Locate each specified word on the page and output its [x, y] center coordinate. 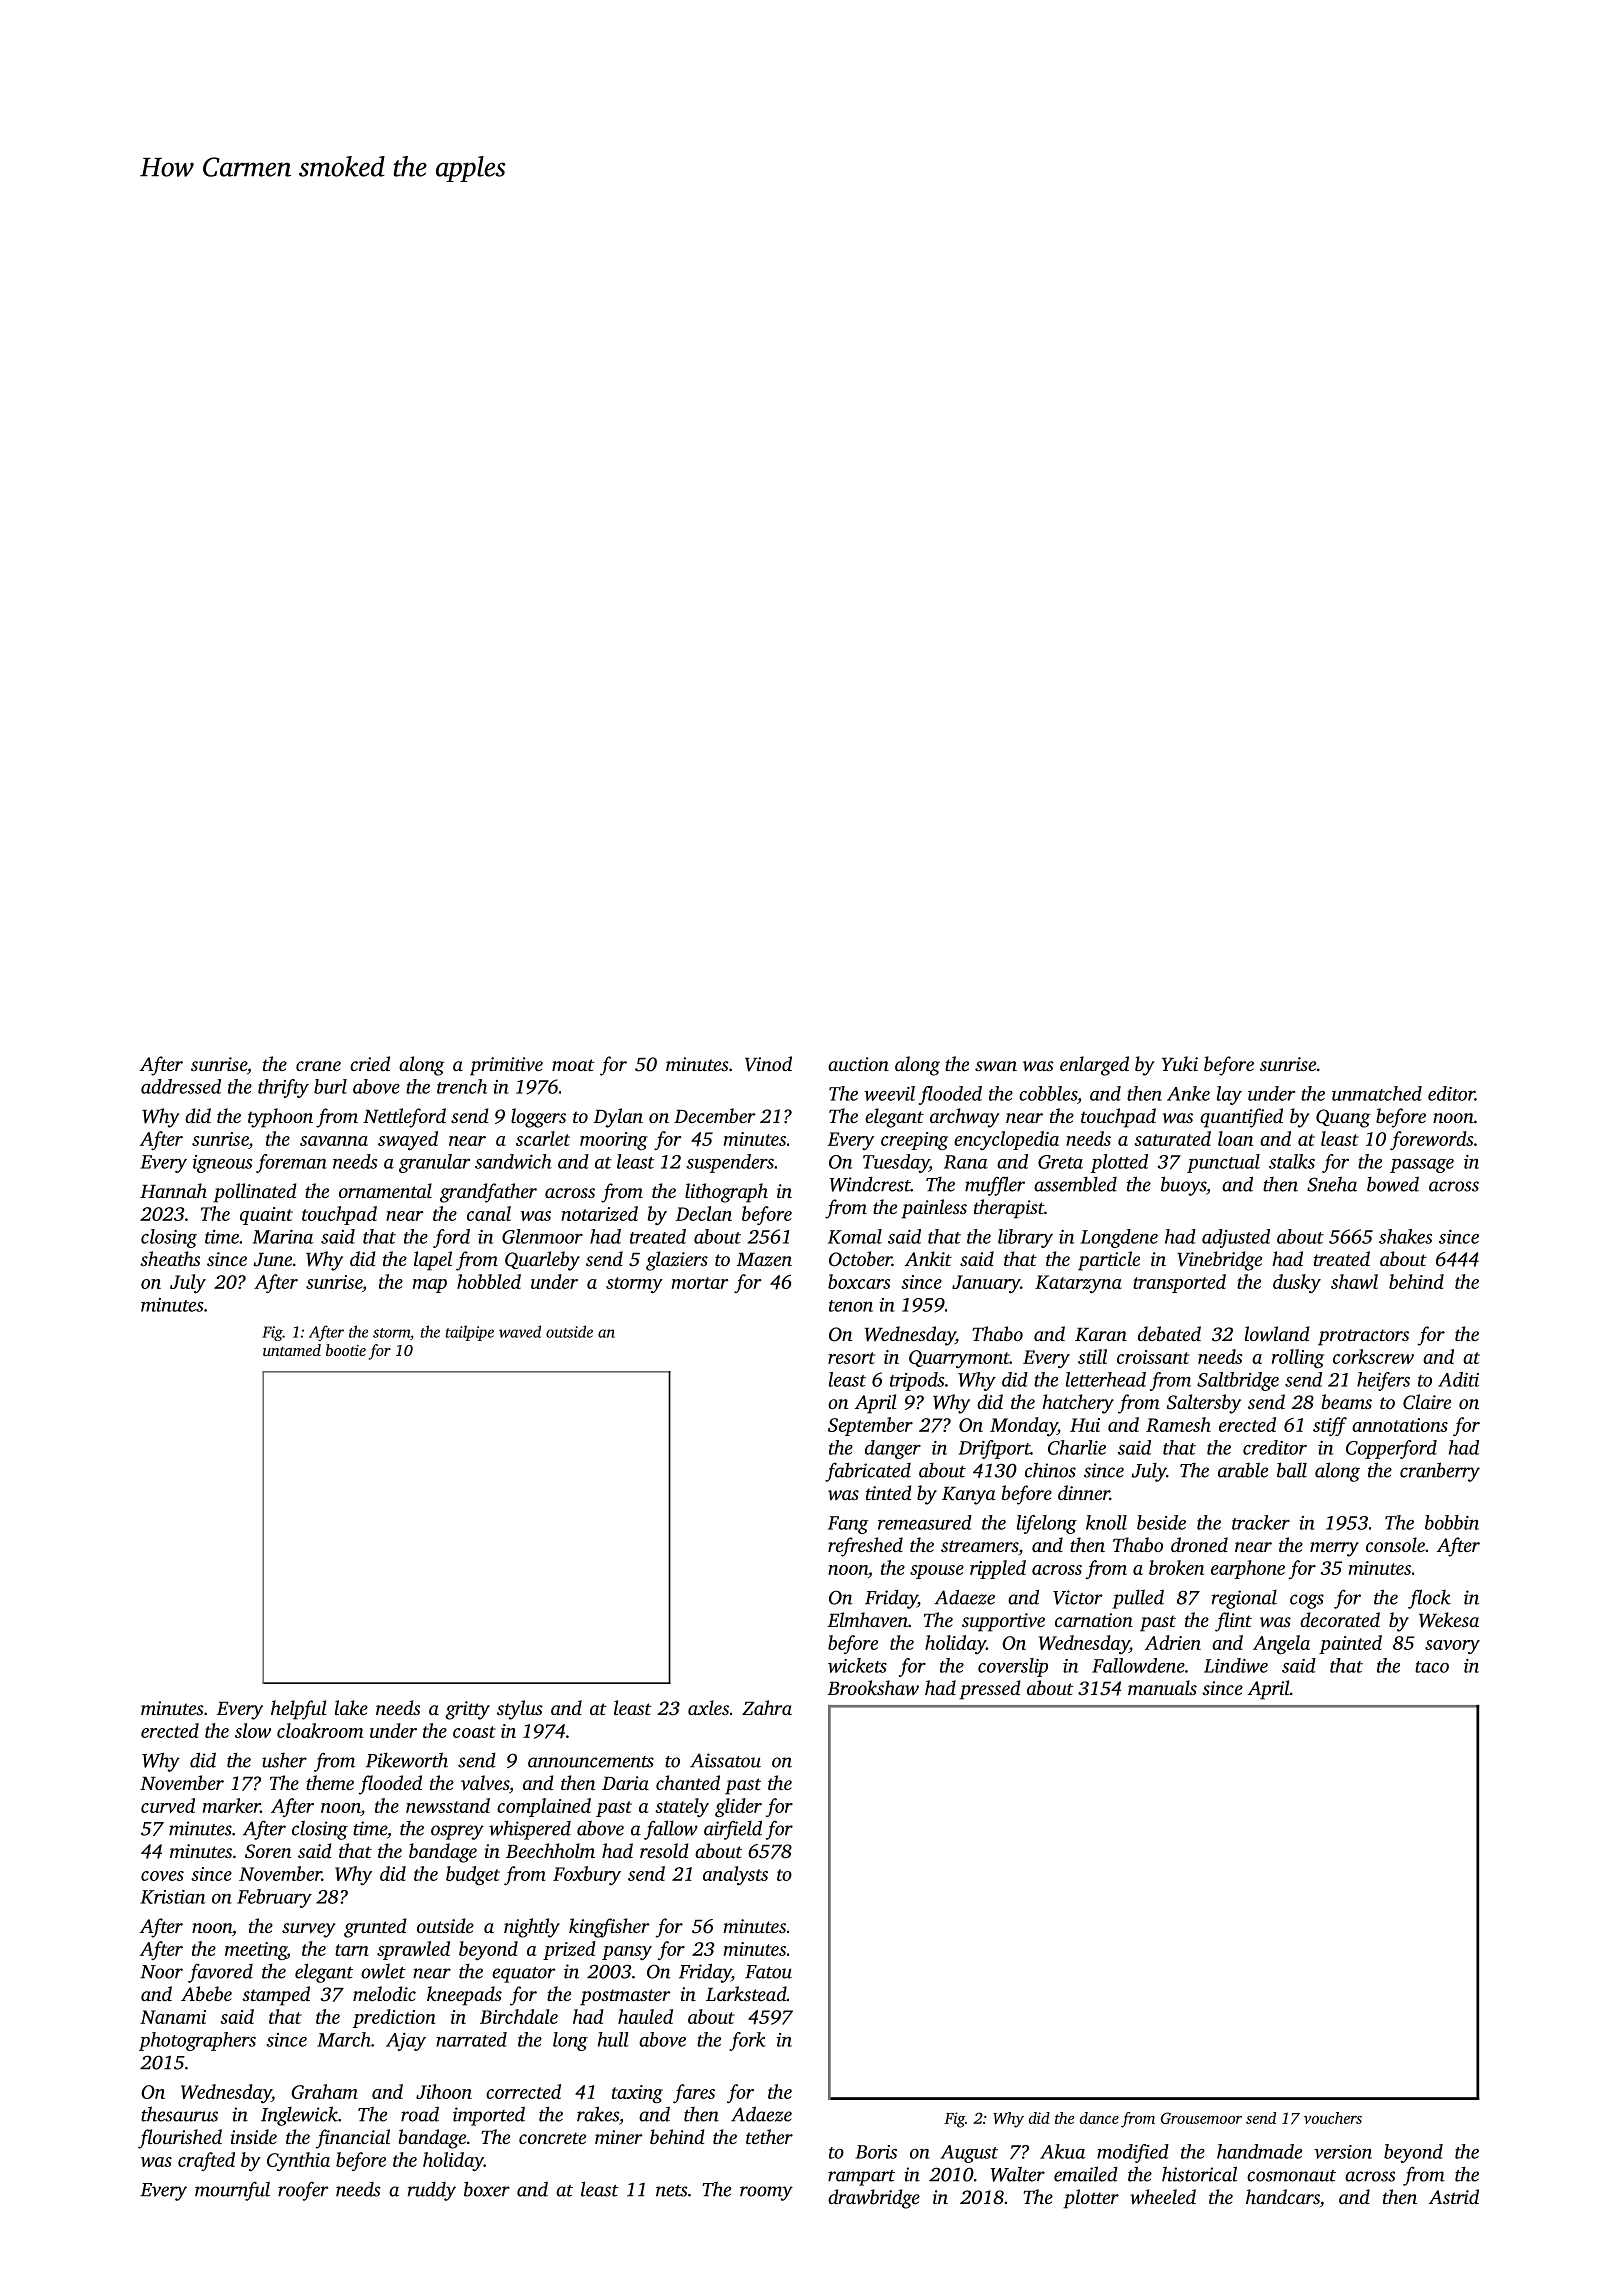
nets [672, 2191]
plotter [1091, 2199]
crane [318, 1066]
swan [996, 1066]
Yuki [1180, 1063]
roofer [303, 2191]
